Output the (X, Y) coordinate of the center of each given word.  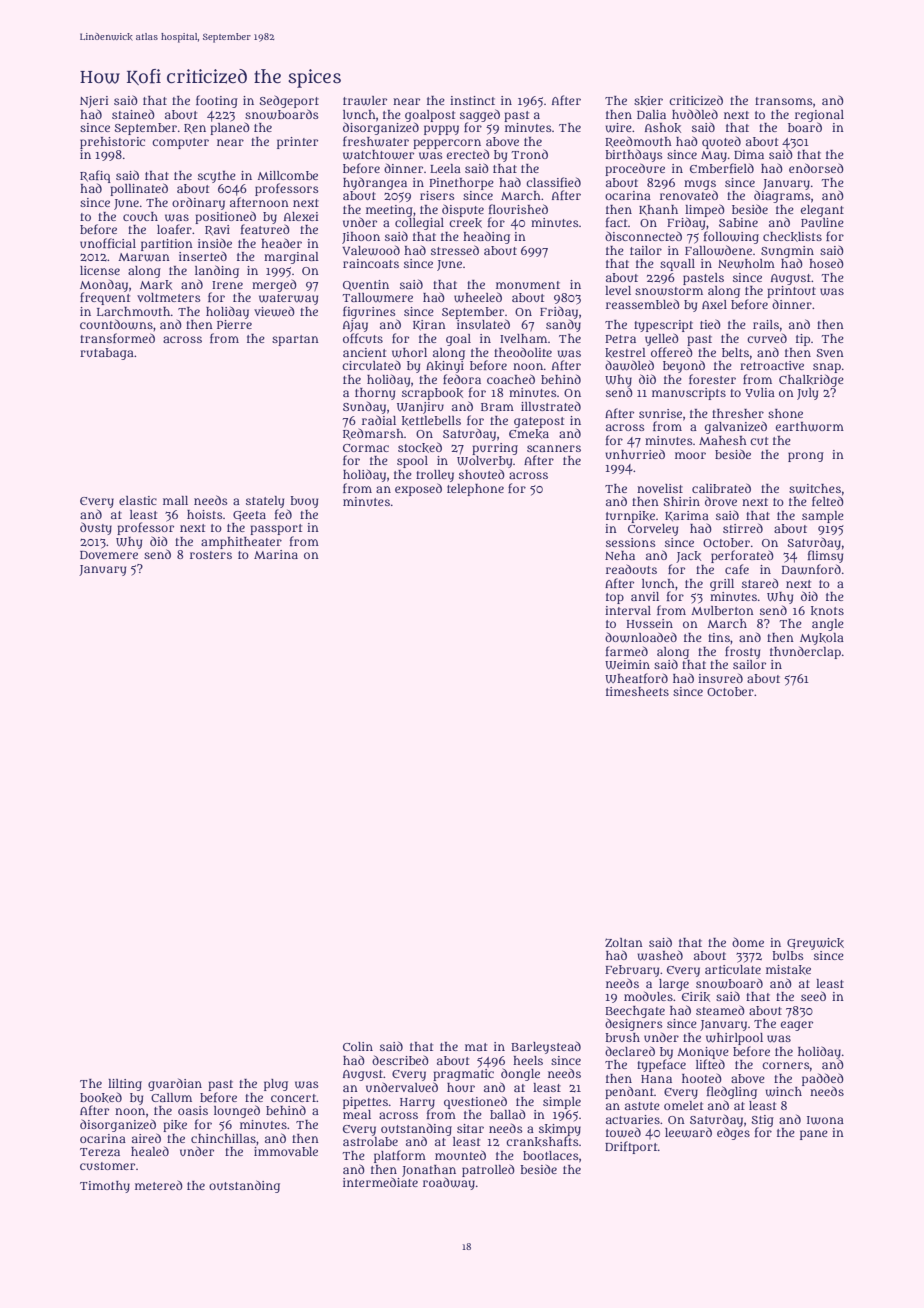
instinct (472, 100)
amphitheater (241, 543)
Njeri (94, 102)
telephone (475, 490)
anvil (645, 596)
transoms (784, 101)
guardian (175, 1084)
